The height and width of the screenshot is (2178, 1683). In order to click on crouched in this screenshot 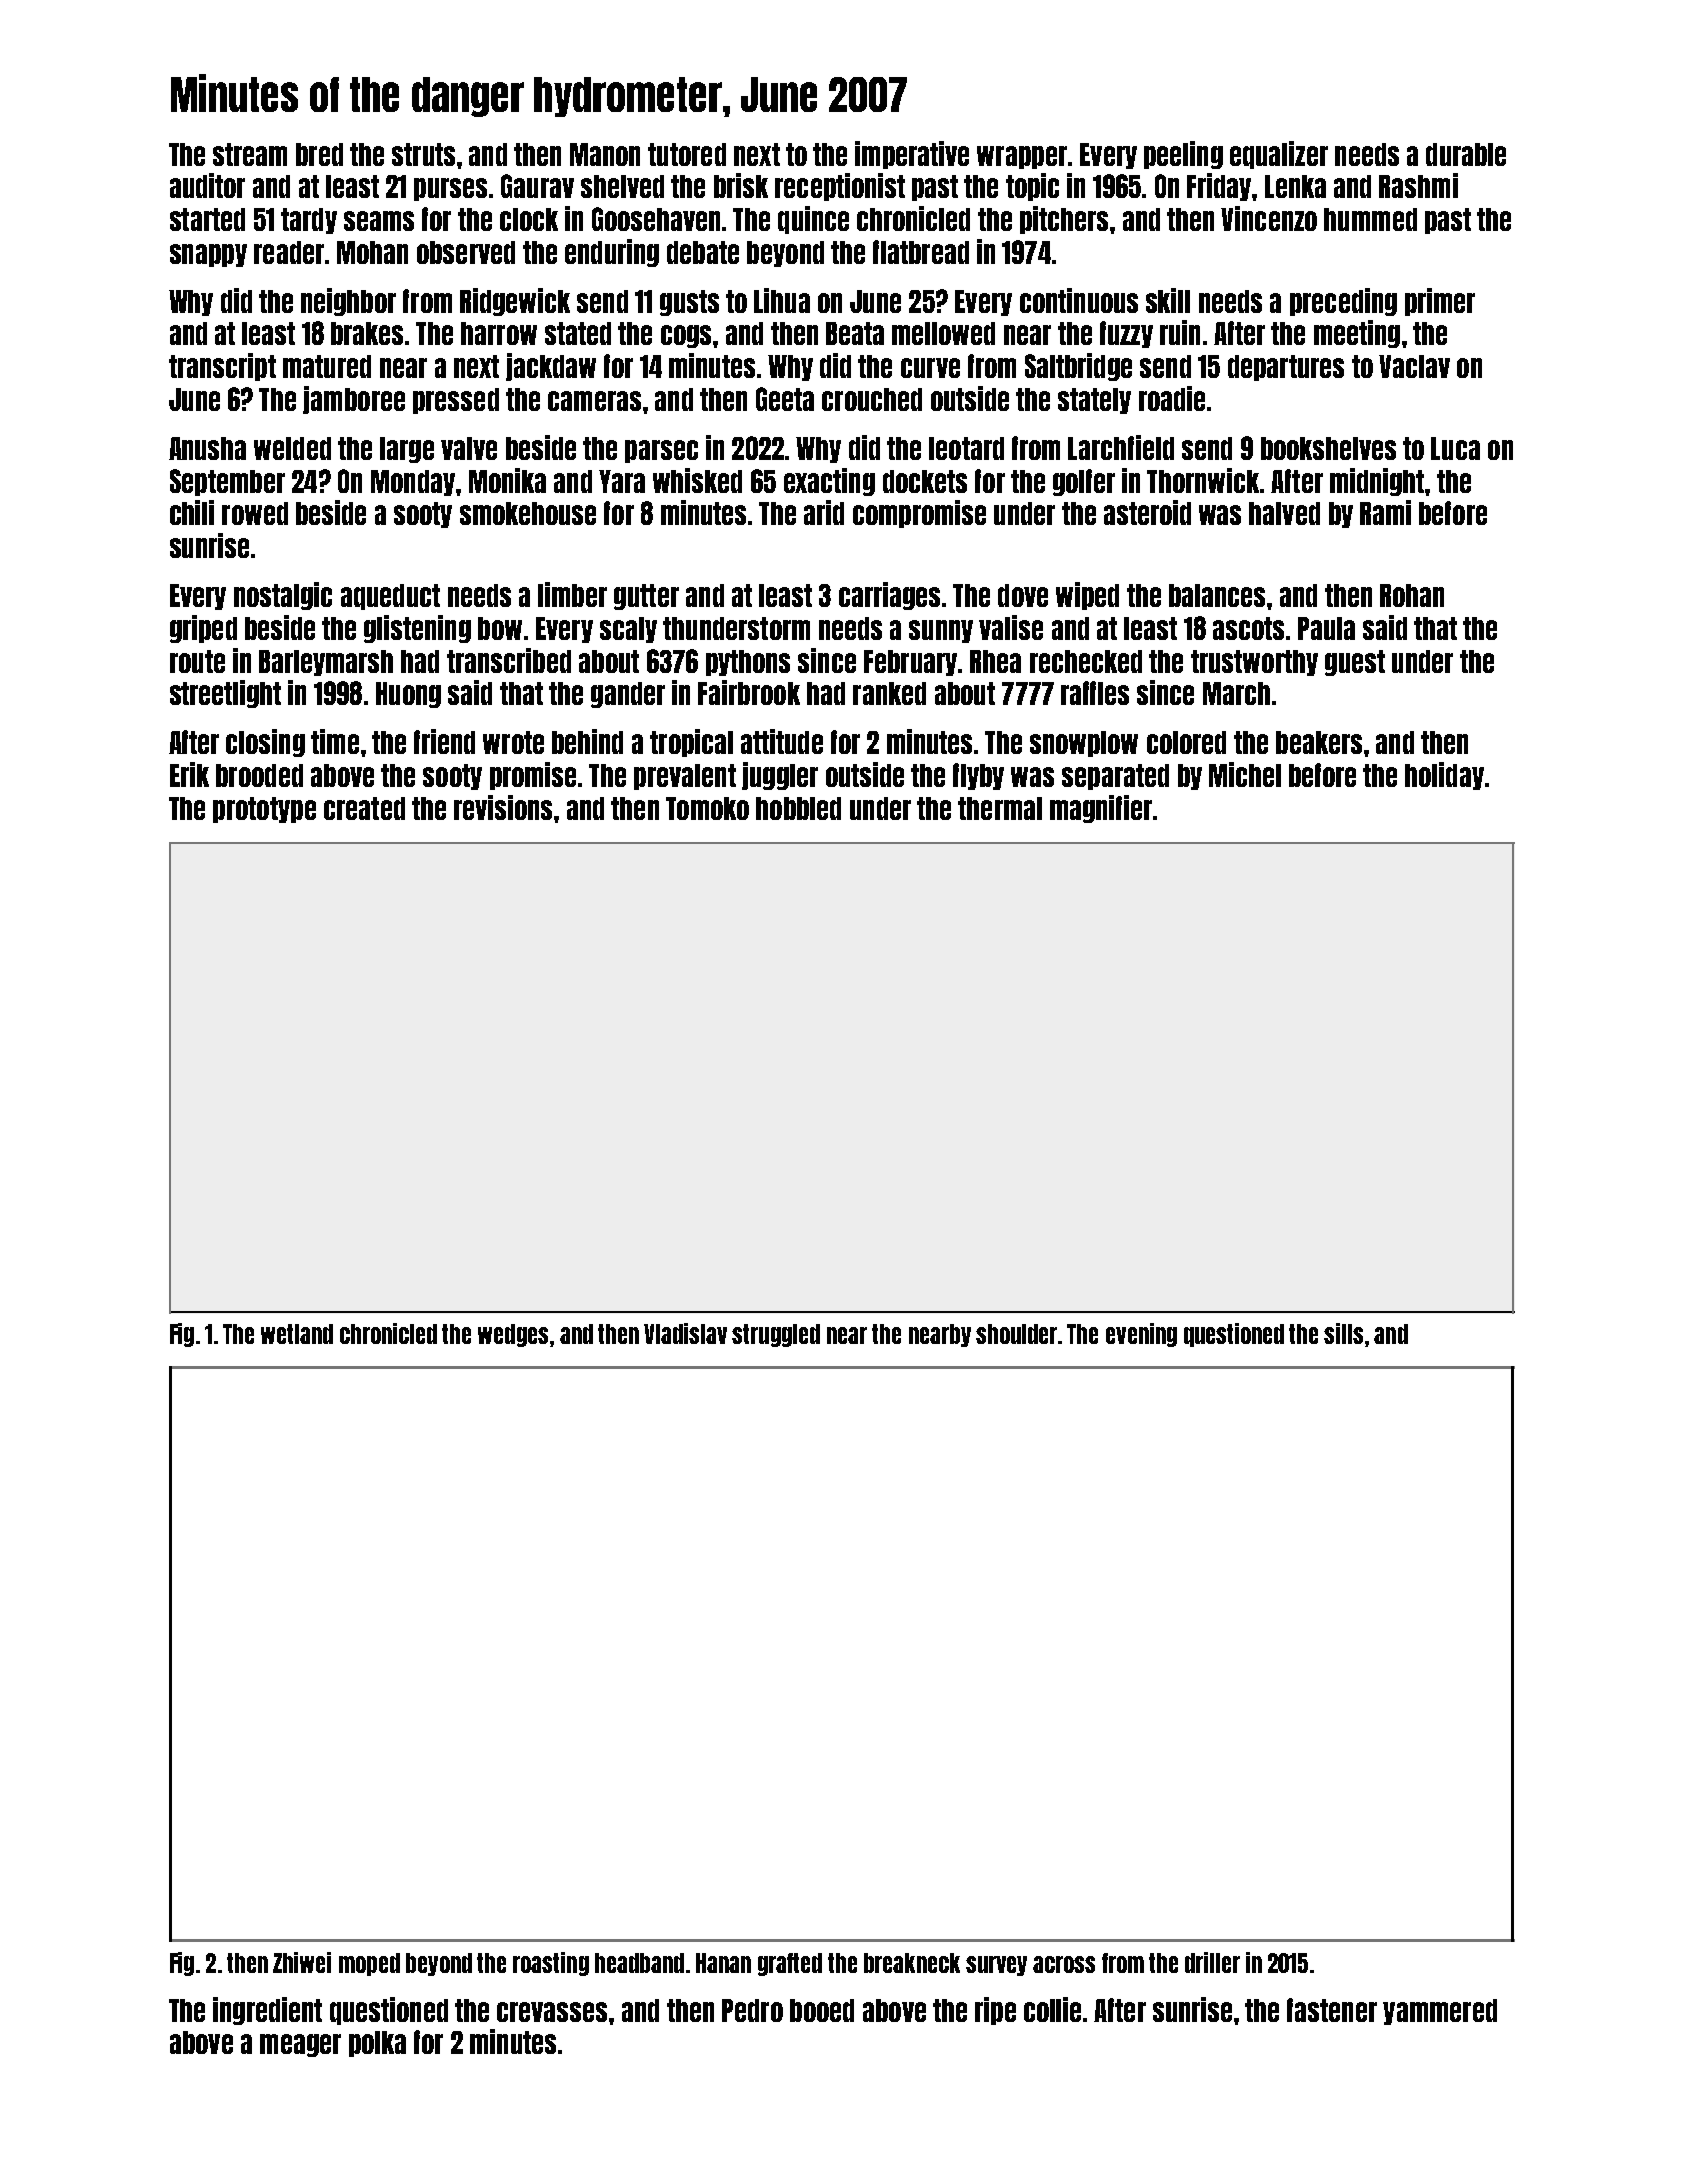, I will do `click(872, 399)`.
